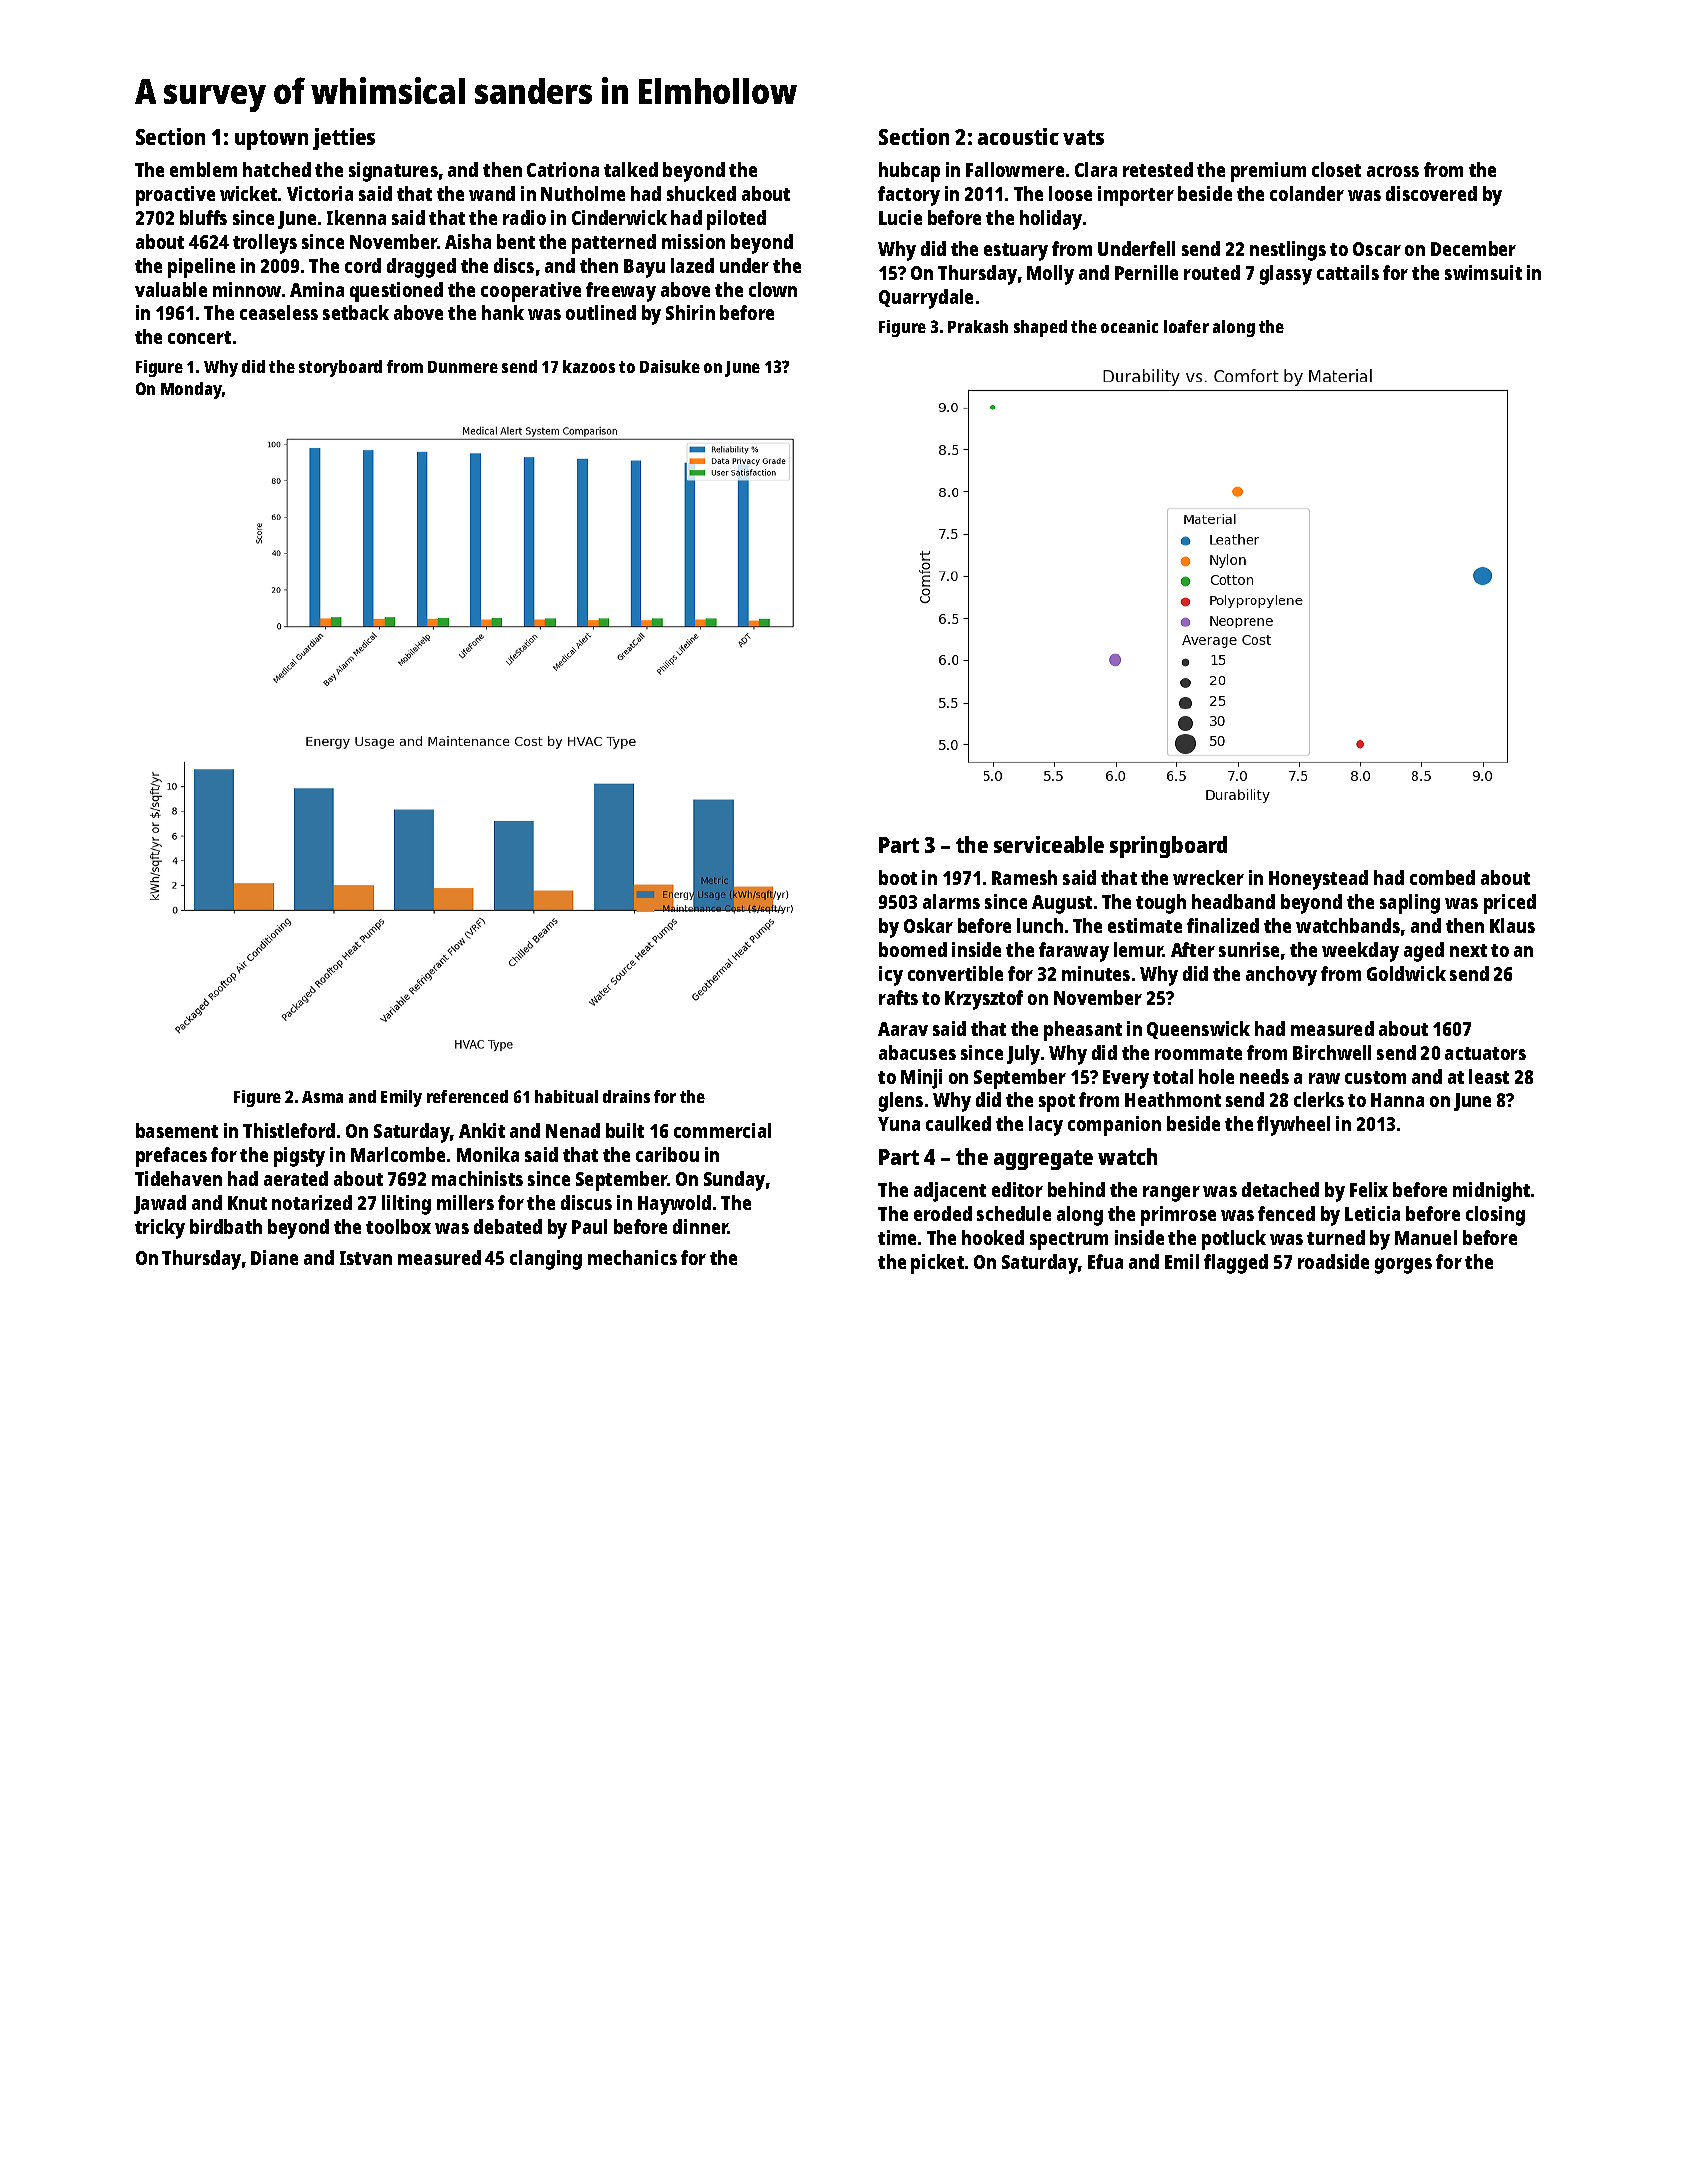 This screenshot has width=1683, height=2178. Describe the element at coordinates (1083, 137) in the screenshot. I see `vats` at that location.
